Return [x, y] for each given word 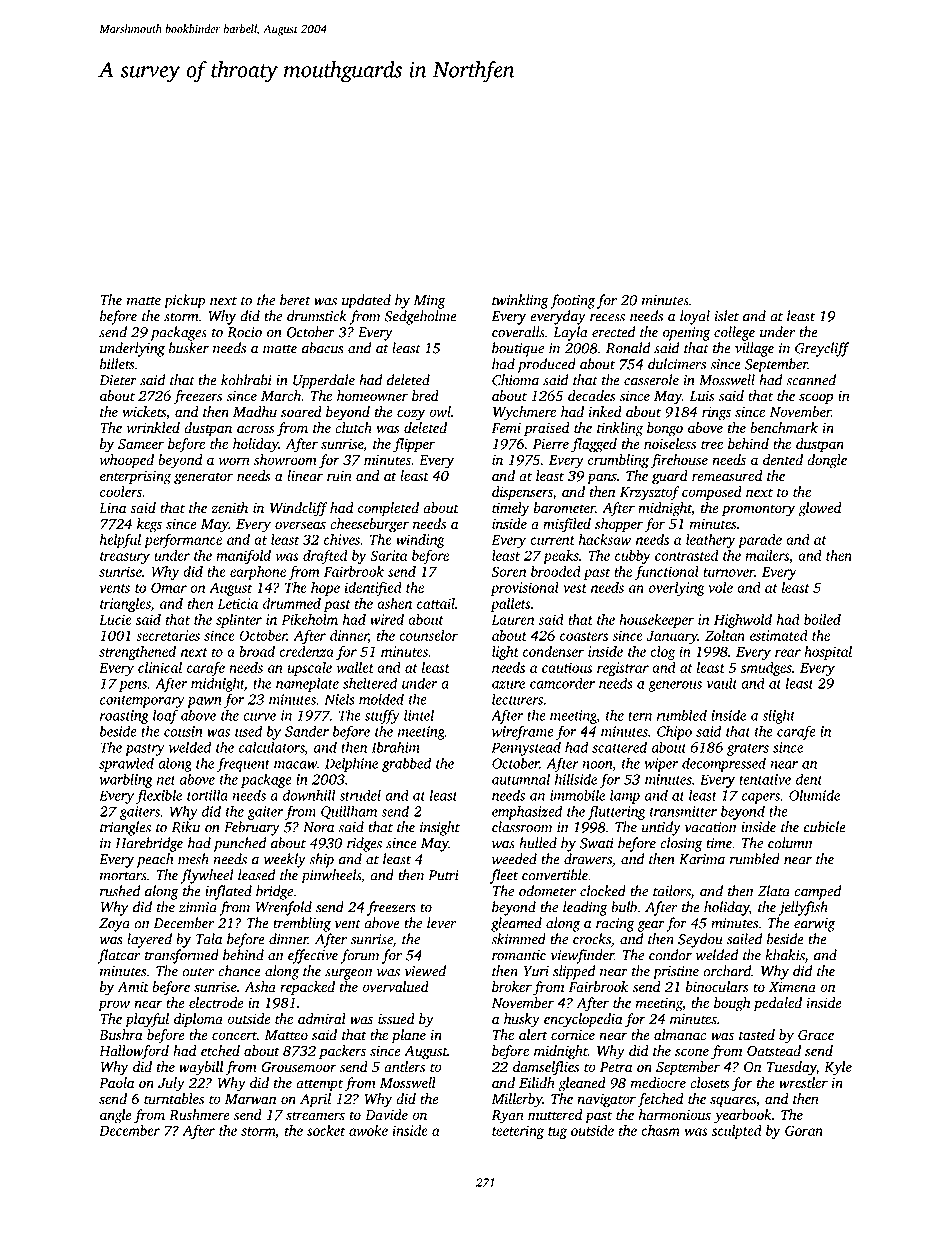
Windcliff [299, 509]
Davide [386, 1114]
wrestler [803, 1083]
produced [547, 365]
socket [326, 1130]
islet [727, 316]
